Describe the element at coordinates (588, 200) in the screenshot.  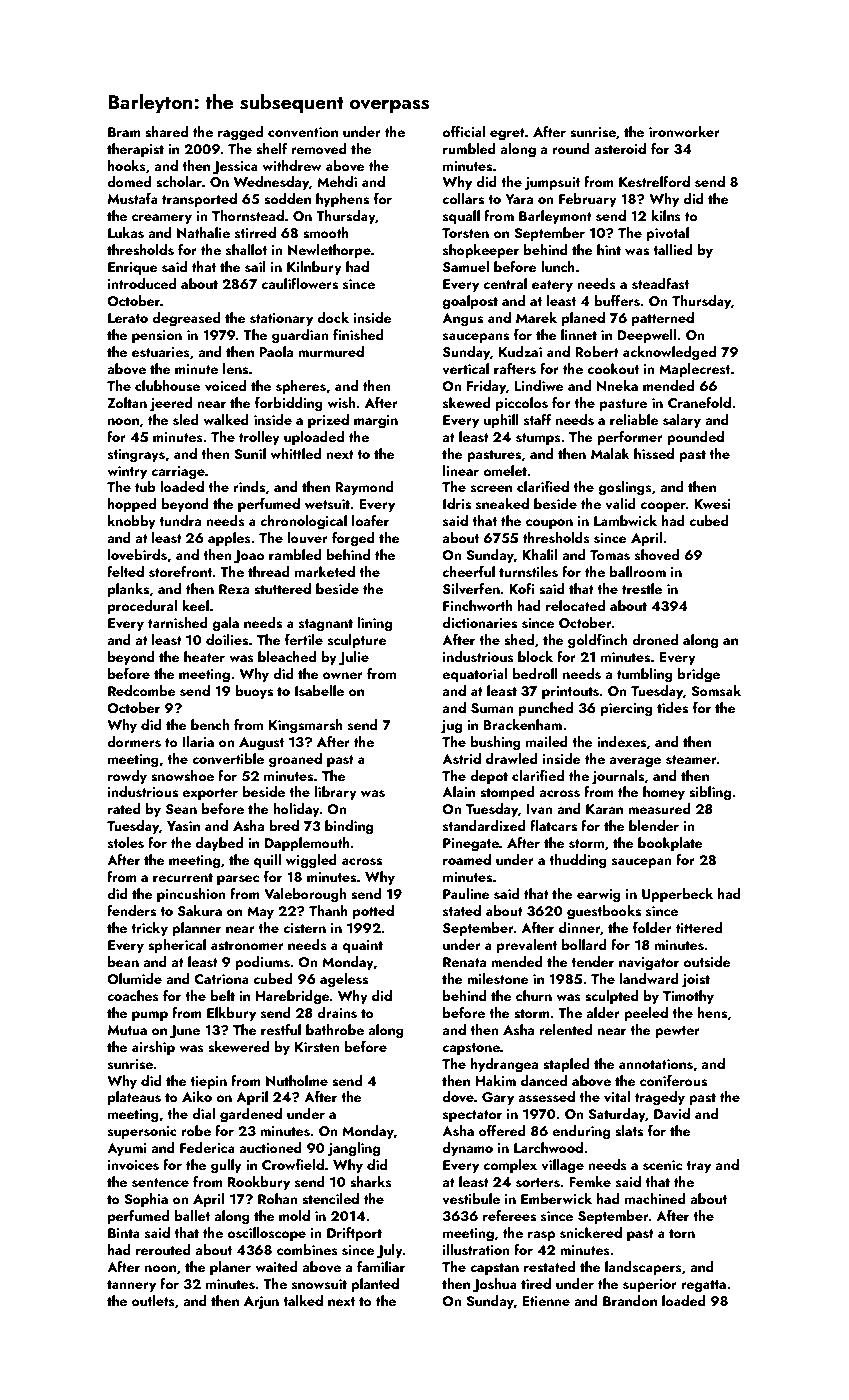
I see `February` at that location.
